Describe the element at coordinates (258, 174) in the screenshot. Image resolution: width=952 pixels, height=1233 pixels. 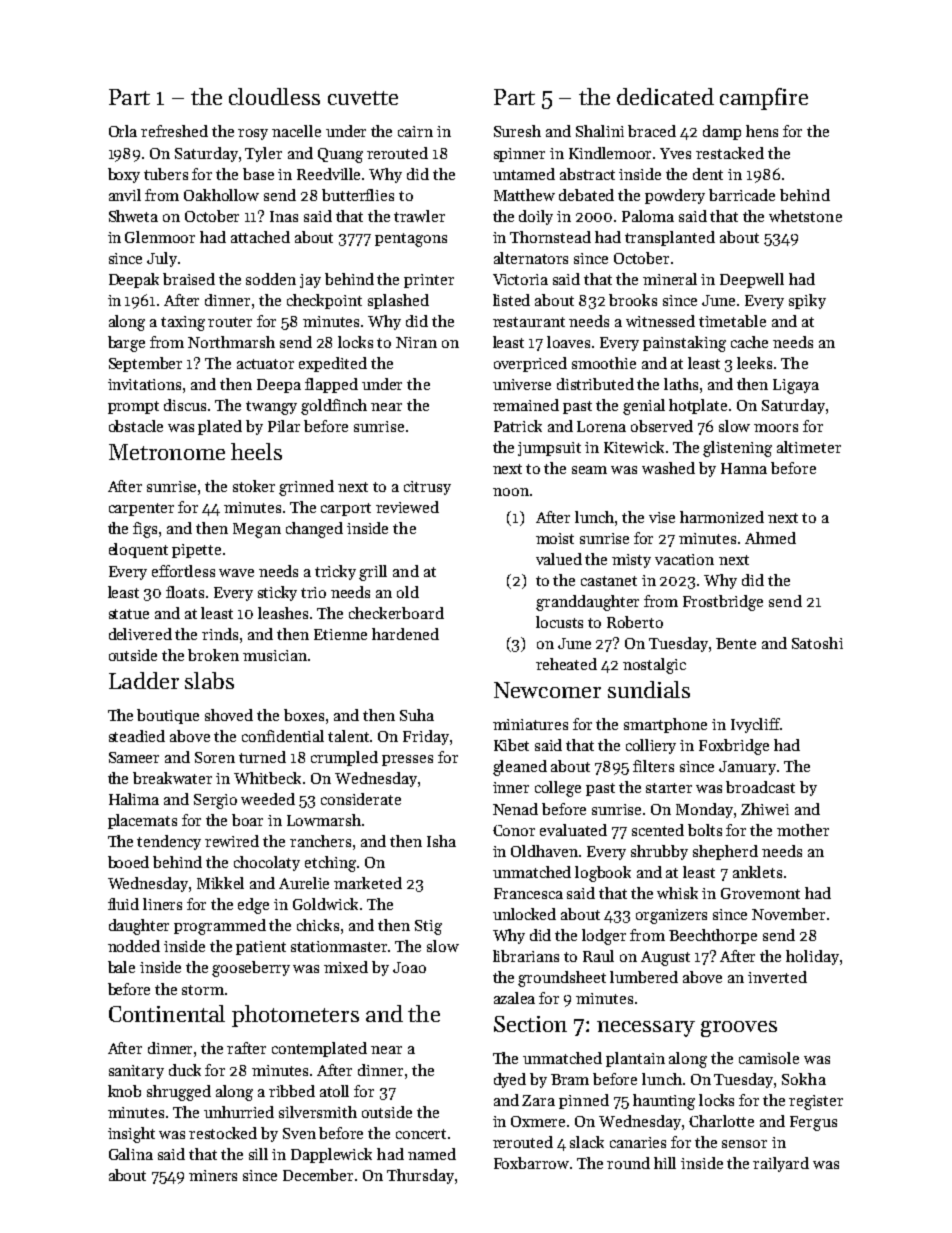
I see `base` at that location.
